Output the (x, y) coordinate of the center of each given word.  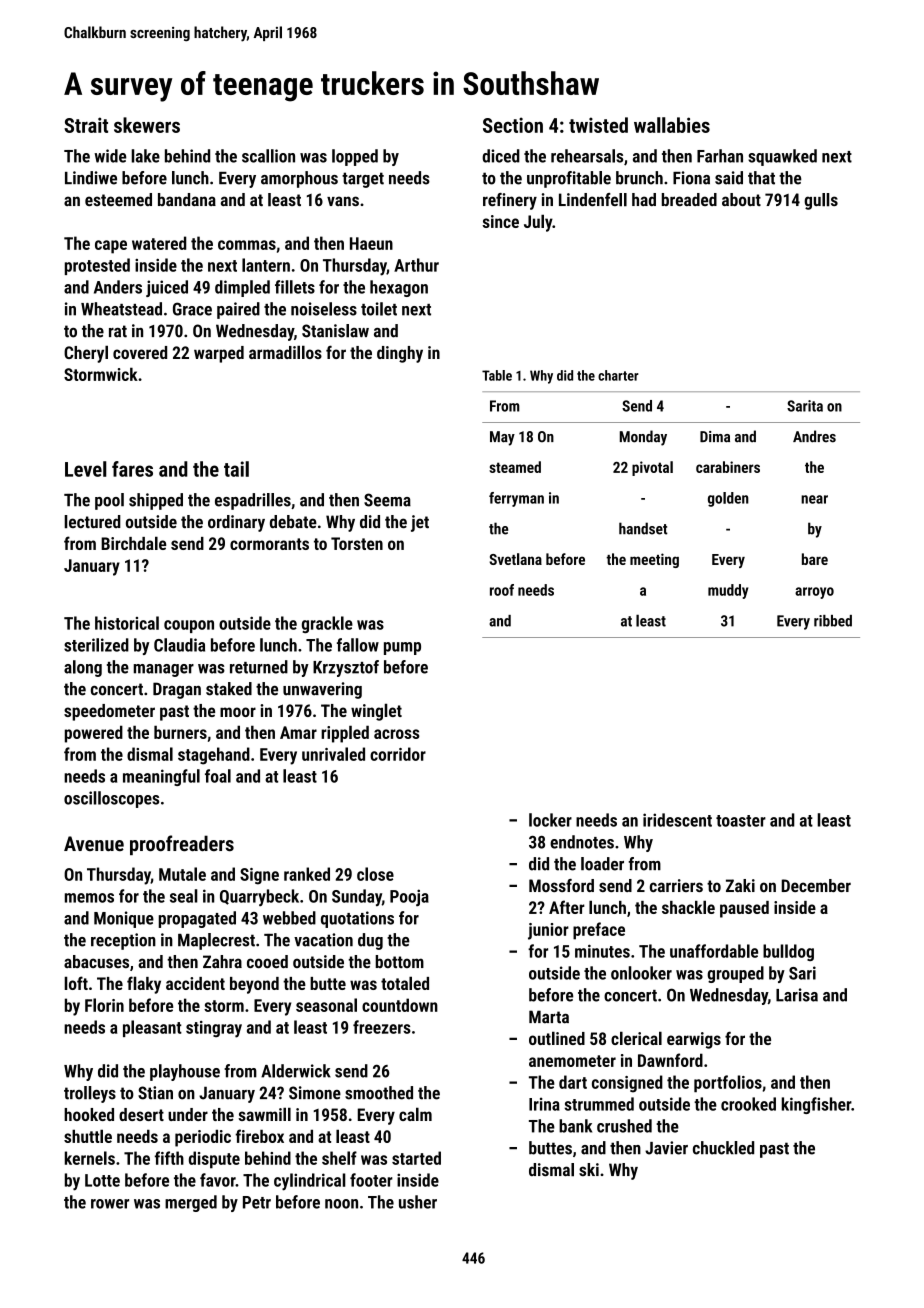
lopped (355, 157)
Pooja (409, 897)
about (741, 199)
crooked (748, 1104)
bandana (187, 199)
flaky (144, 985)
